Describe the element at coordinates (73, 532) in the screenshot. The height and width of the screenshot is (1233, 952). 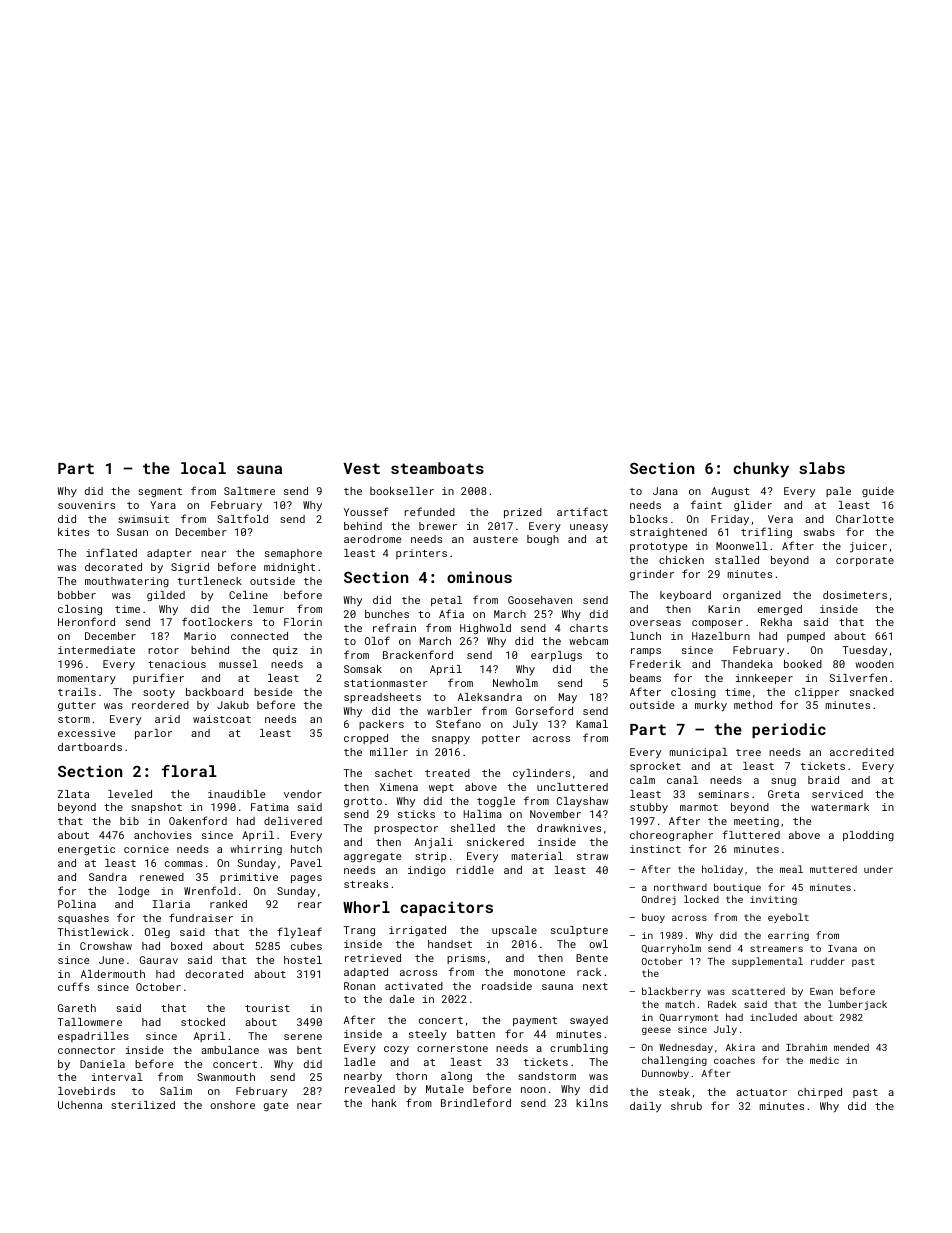
I see `kites` at that location.
